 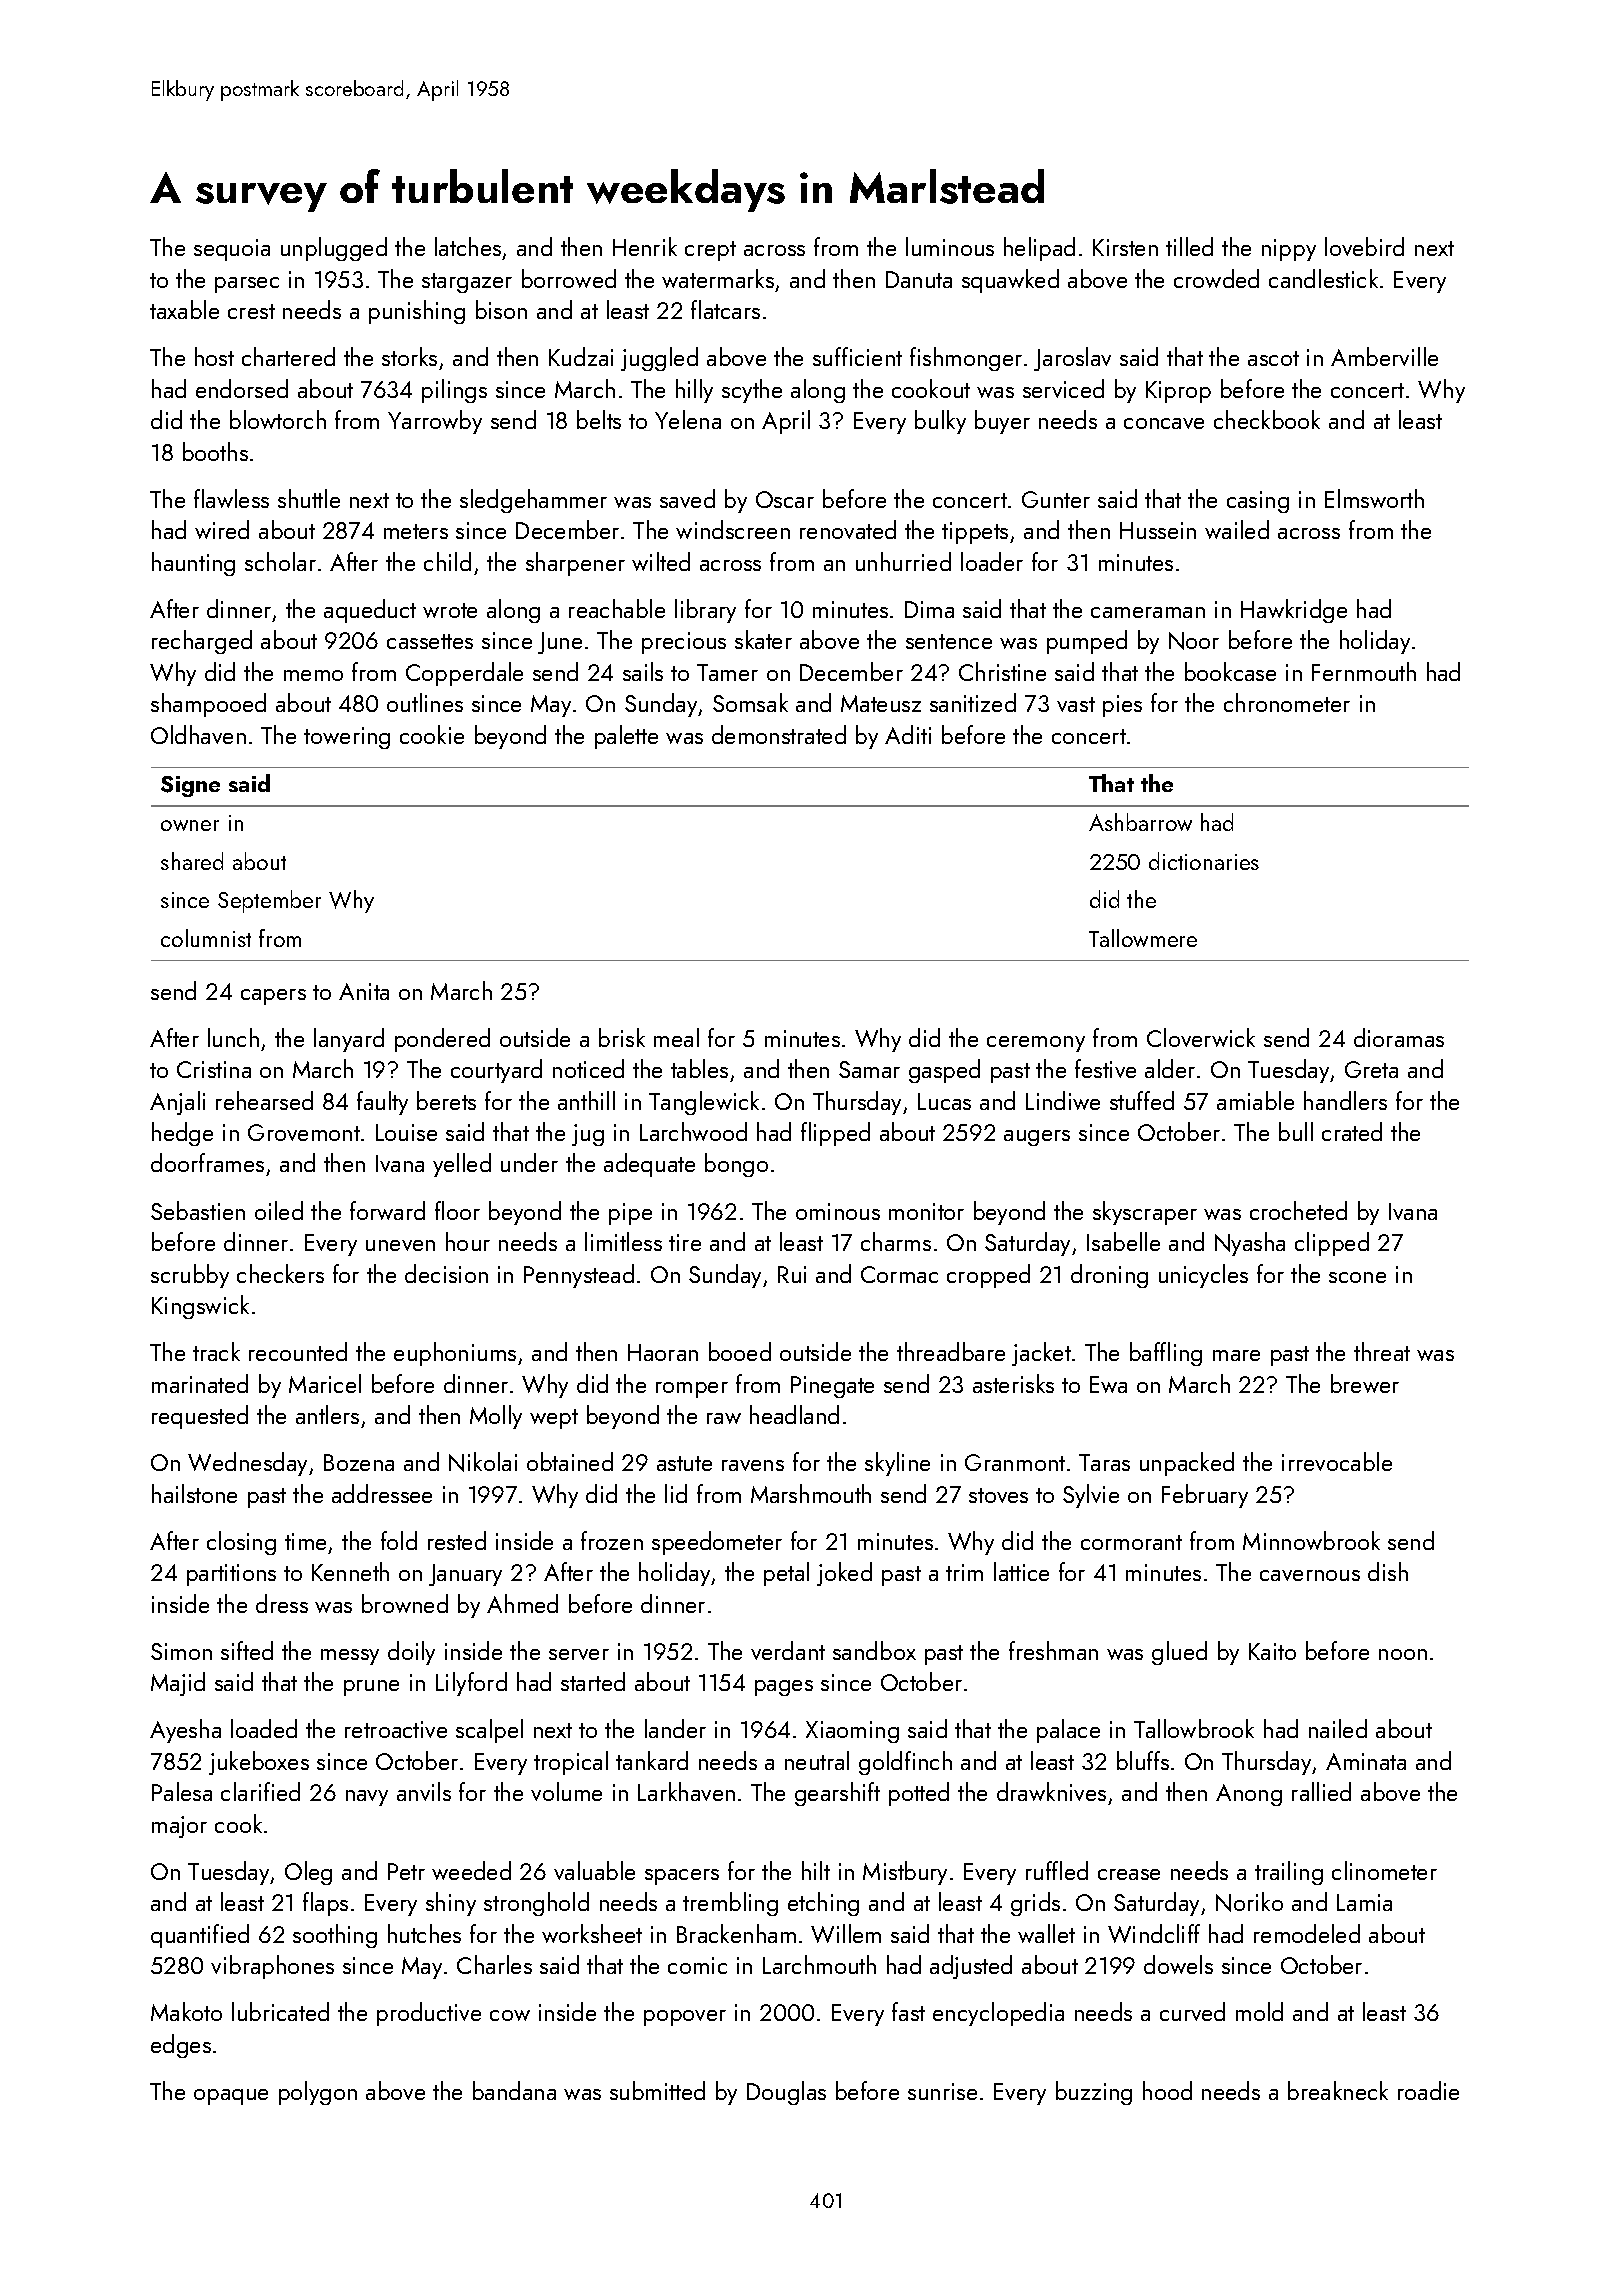 What do you see at coordinates (832, 1387) in the screenshot?
I see `Pinegate` at bounding box center [832, 1387].
